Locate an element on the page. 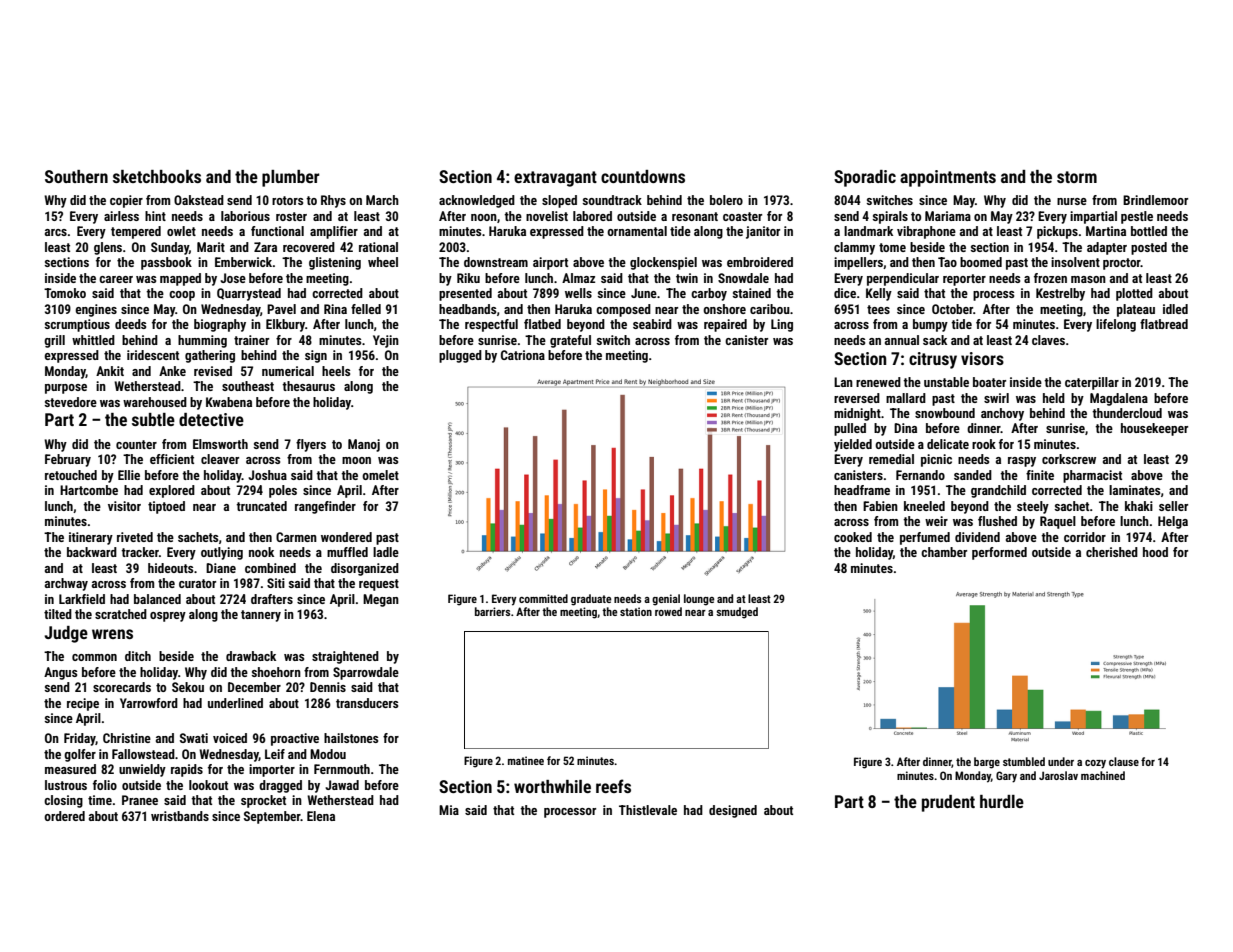 Image resolution: width=1233 pixels, height=952 pixels. Mia is located at coordinates (449, 810).
